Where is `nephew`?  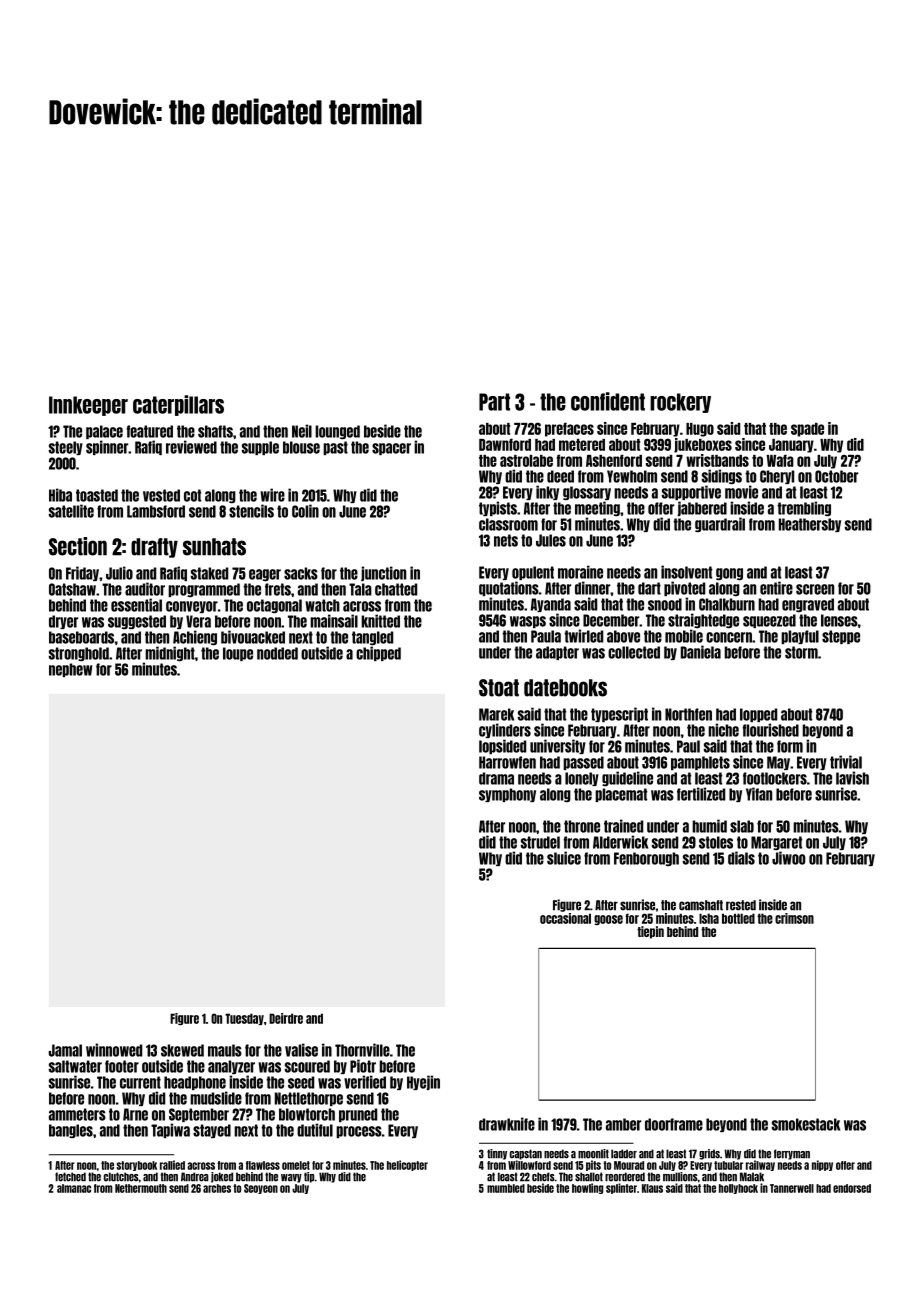
nephew is located at coordinates (70, 670).
